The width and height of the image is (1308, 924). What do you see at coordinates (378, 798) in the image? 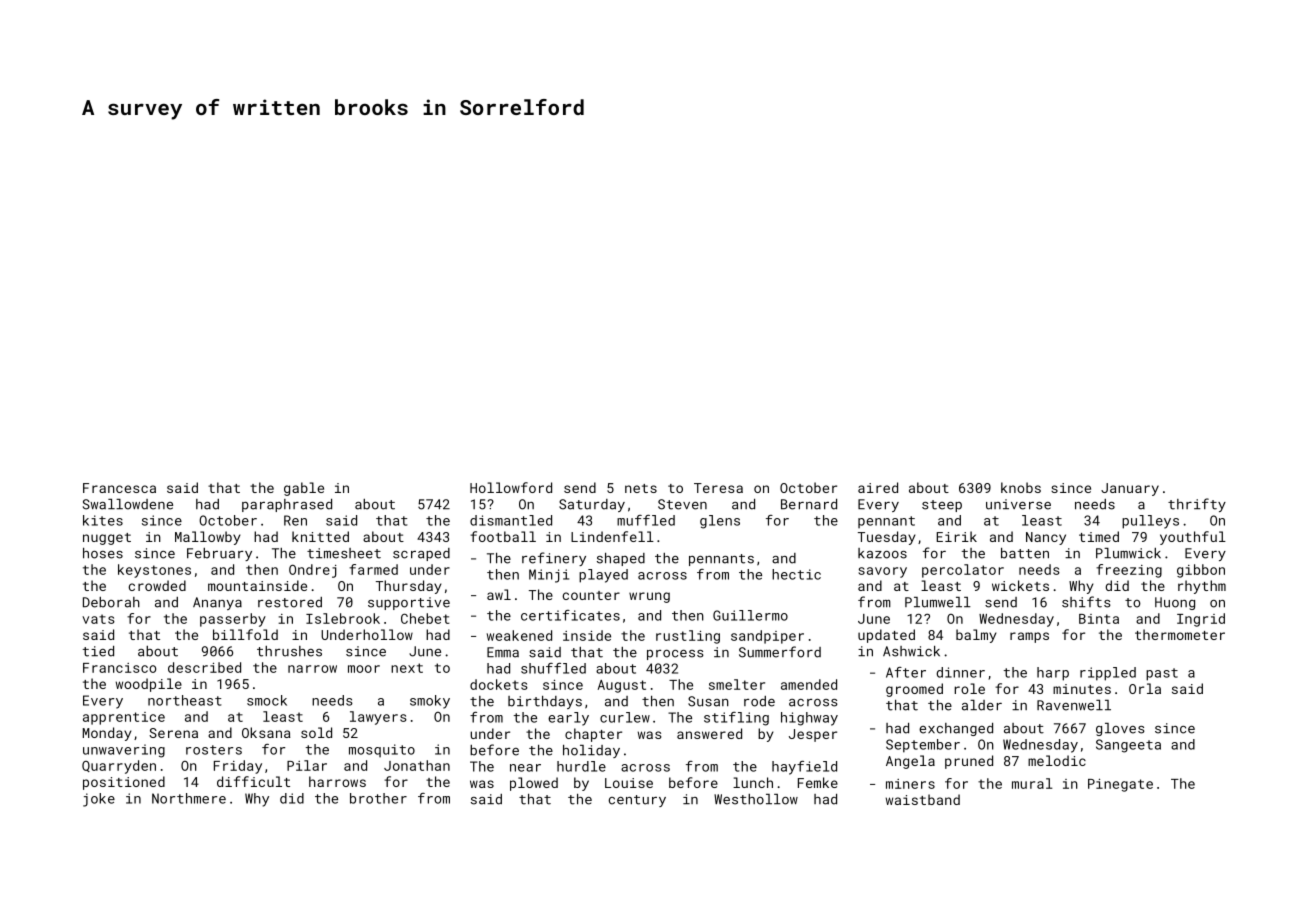
I see `brother` at bounding box center [378, 798].
